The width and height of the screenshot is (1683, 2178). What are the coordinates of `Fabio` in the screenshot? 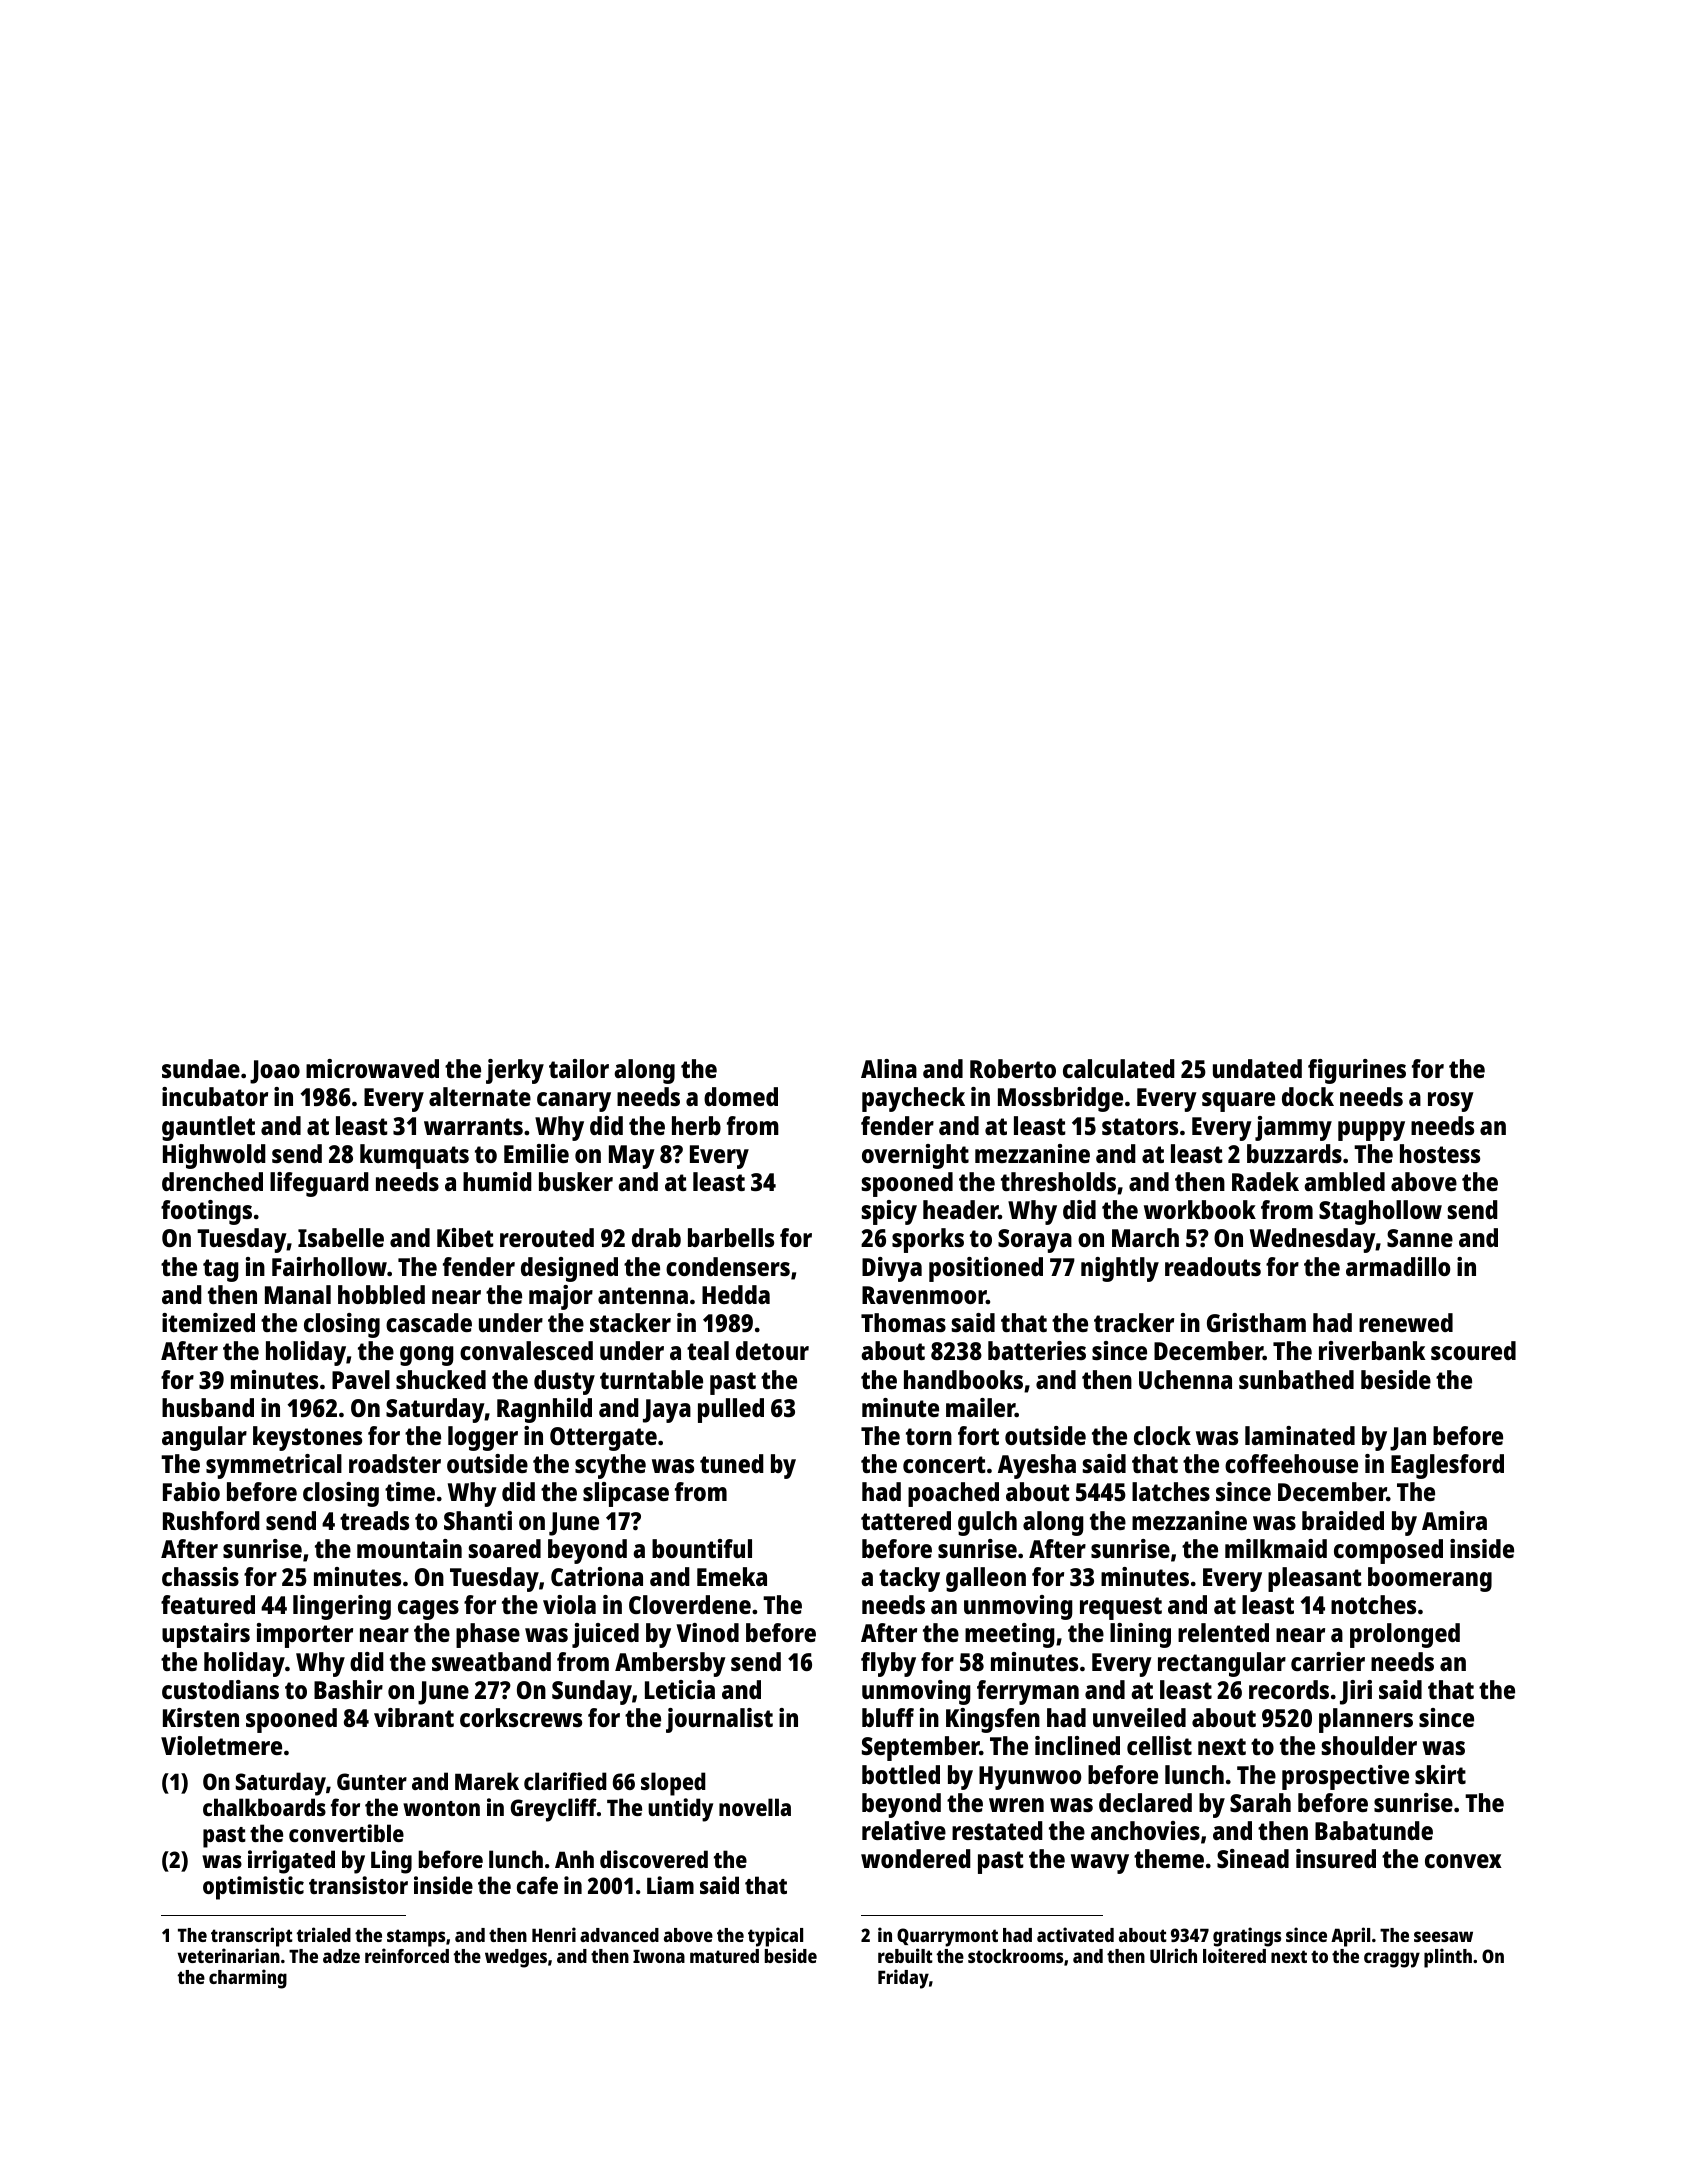 It's located at (191, 1491).
